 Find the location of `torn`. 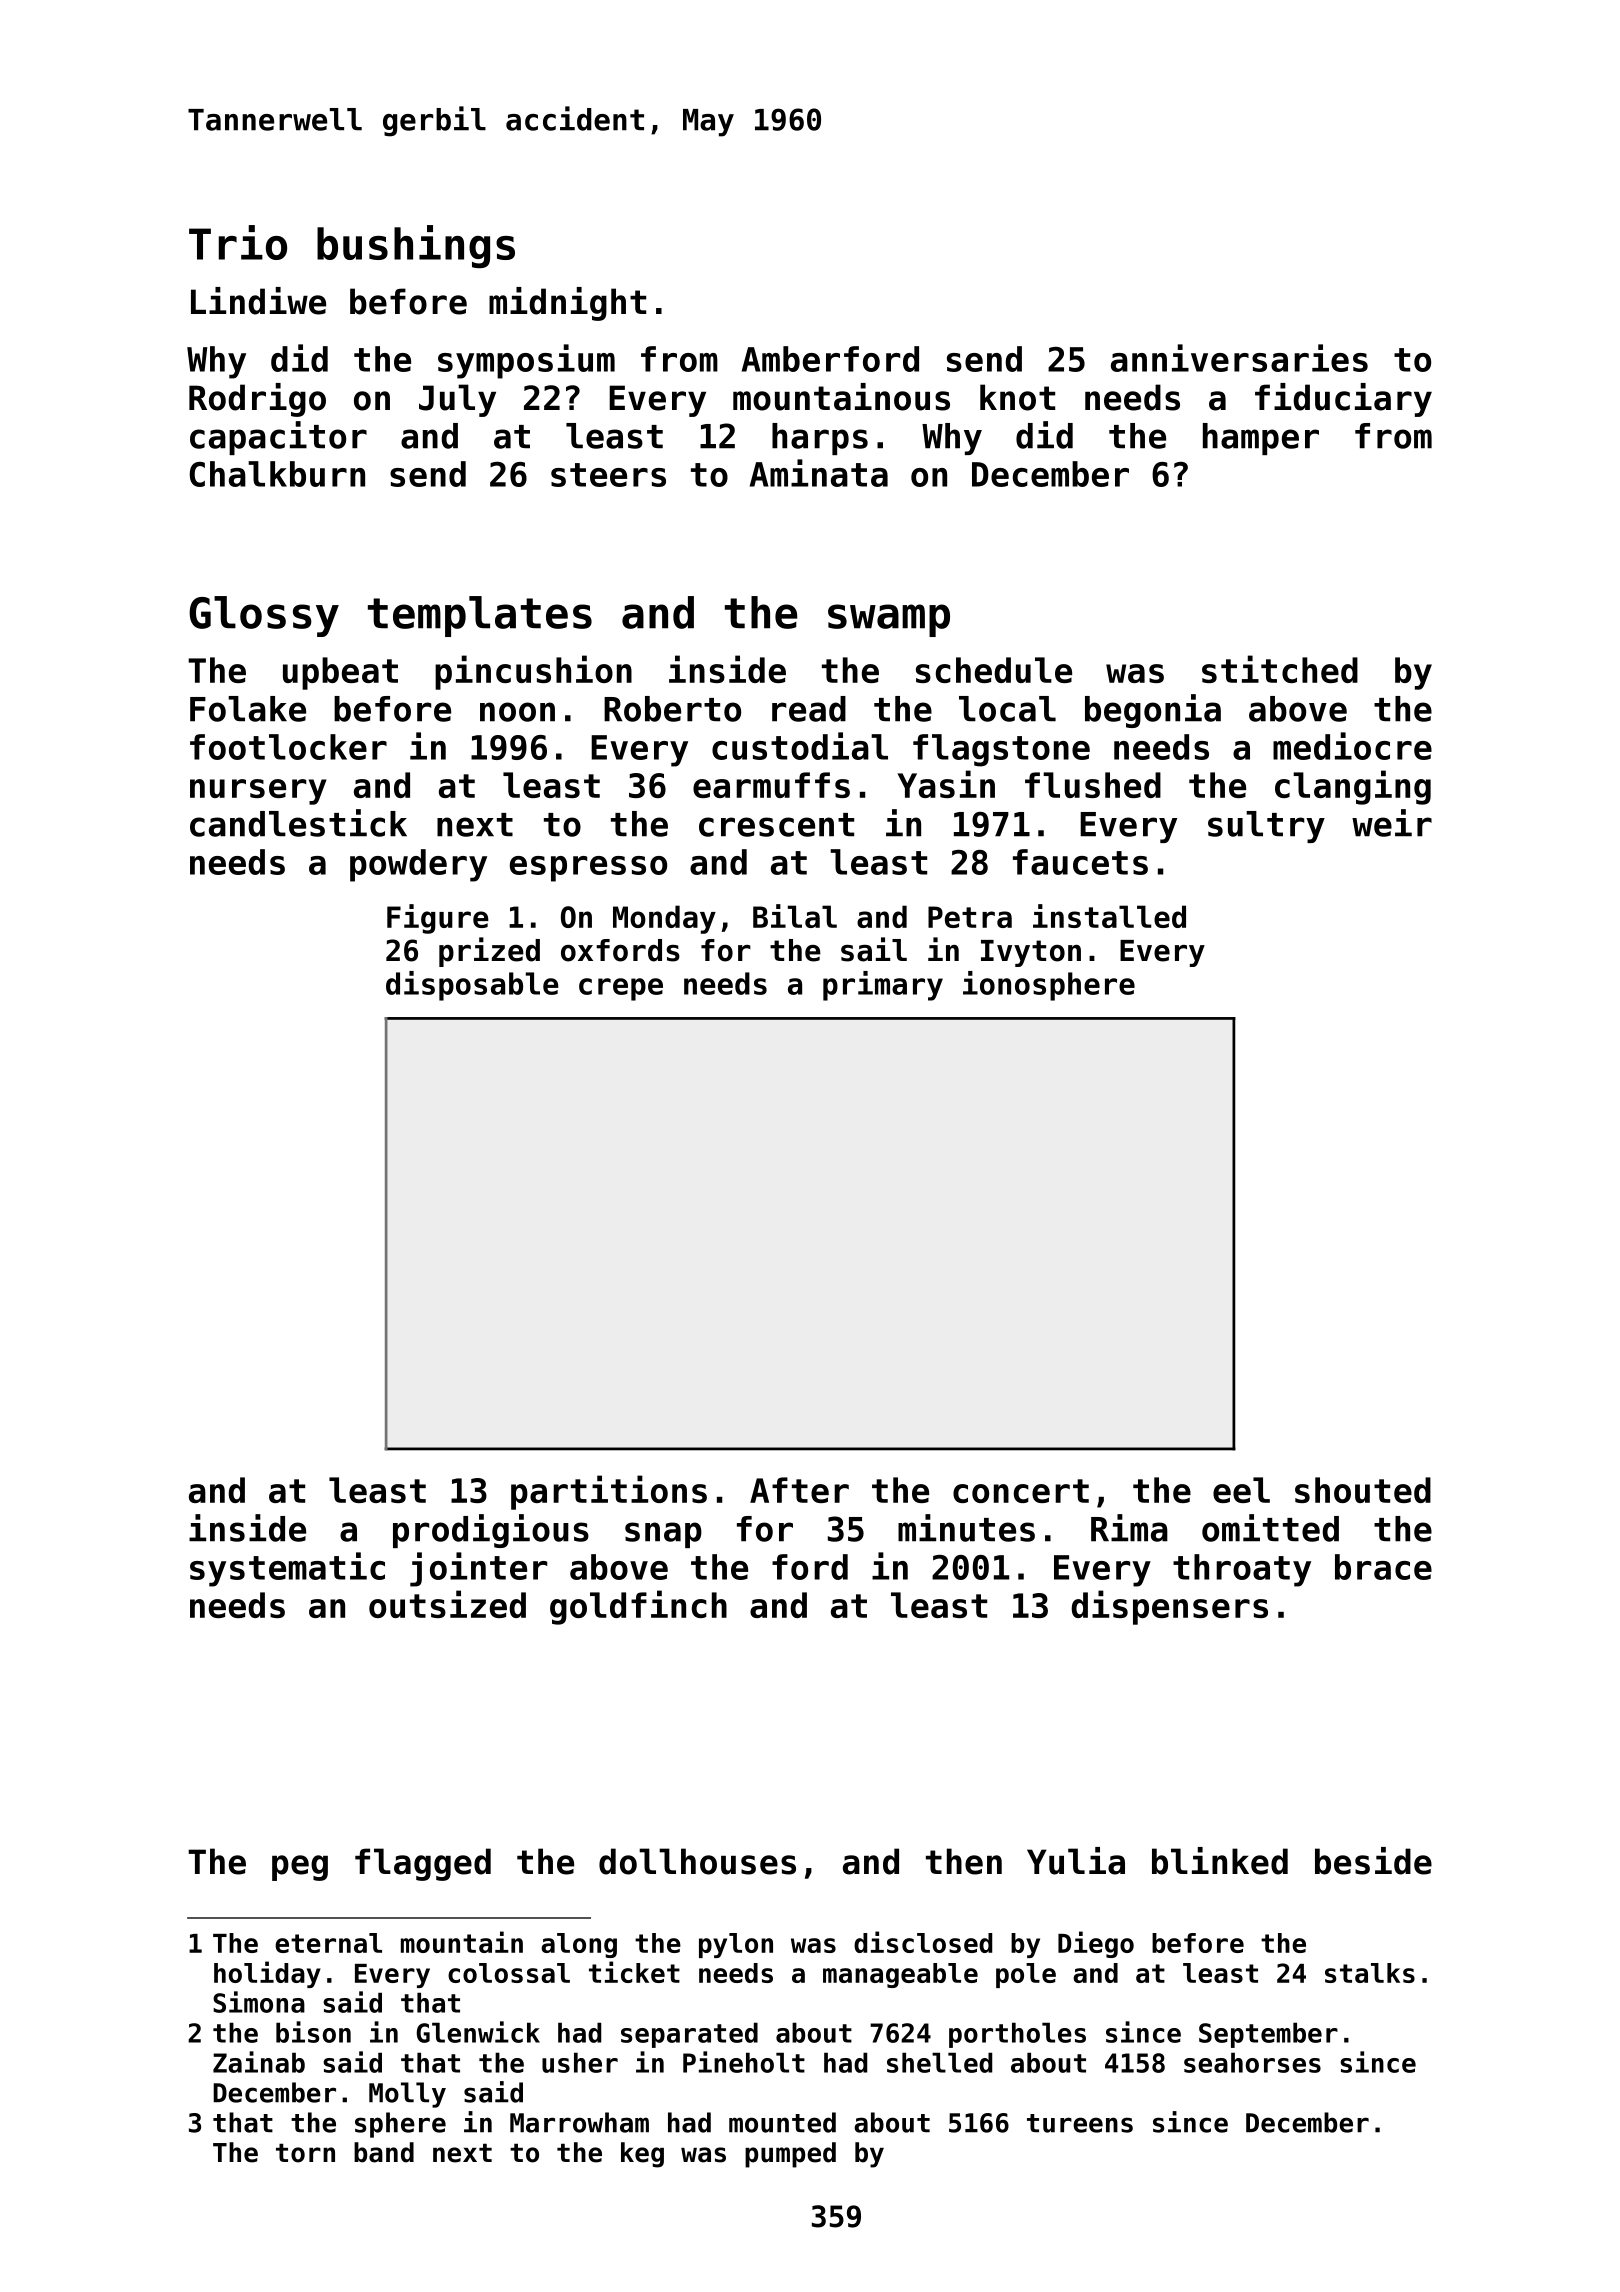

torn is located at coordinates (305, 2153).
